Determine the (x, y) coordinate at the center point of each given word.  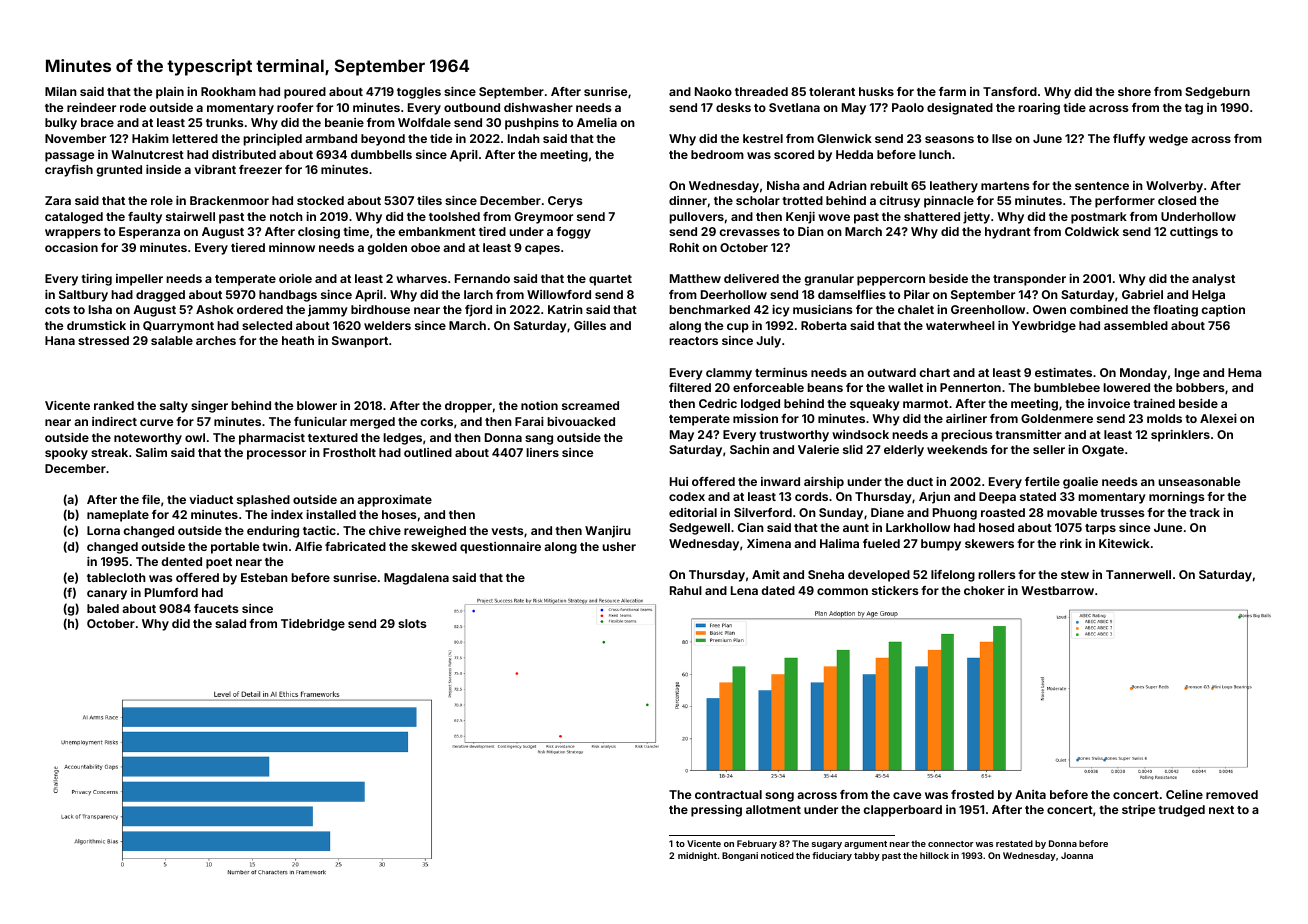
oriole (295, 278)
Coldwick (1092, 231)
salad (230, 623)
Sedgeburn (1217, 93)
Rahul (686, 590)
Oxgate (1103, 451)
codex (687, 496)
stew (1075, 575)
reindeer (91, 107)
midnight (697, 856)
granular (829, 280)
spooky (66, 454)
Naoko (713, 91)
